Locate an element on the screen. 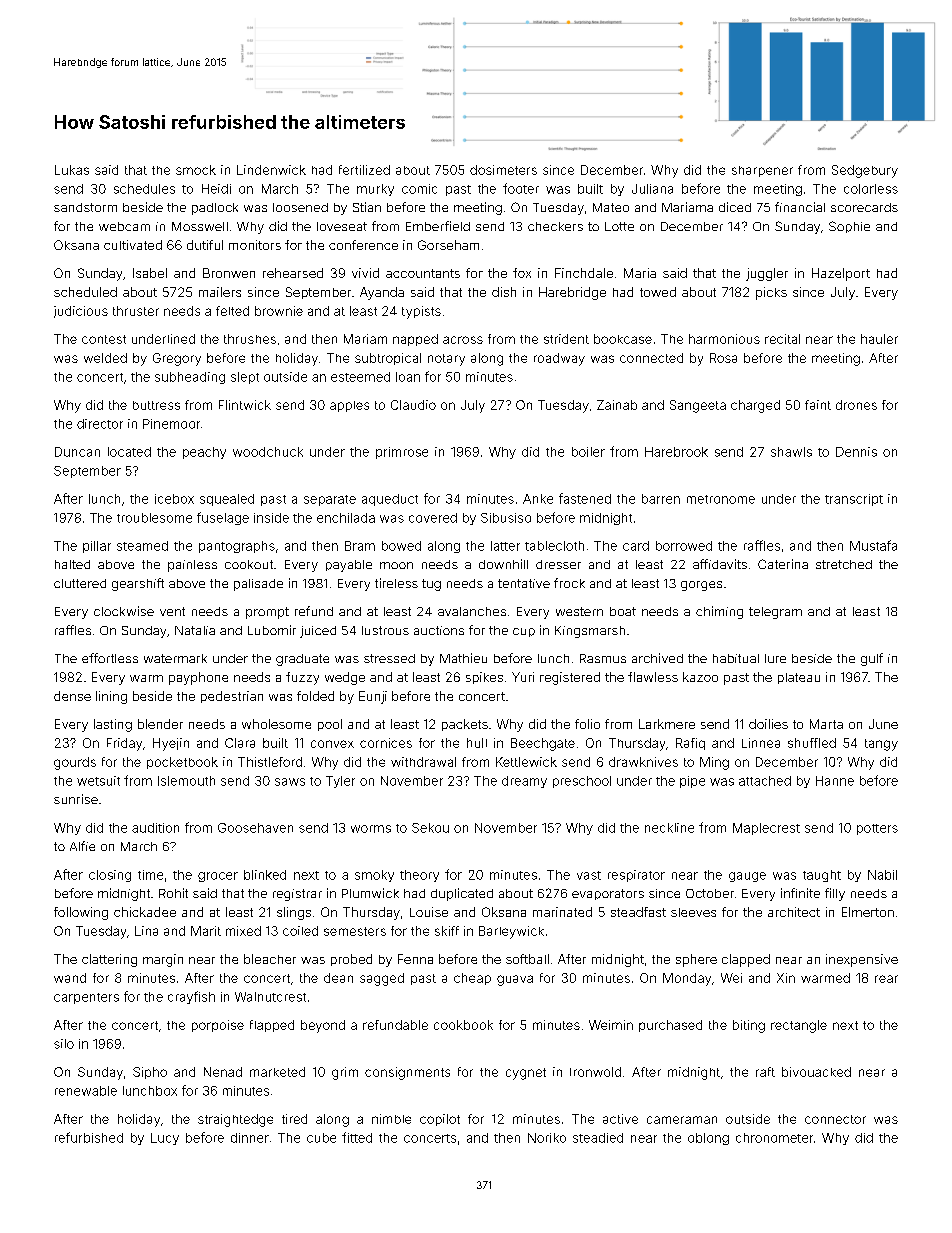 The width and height of the screenshot is (952, 1233). tug is located at coordinates (431, 585).
